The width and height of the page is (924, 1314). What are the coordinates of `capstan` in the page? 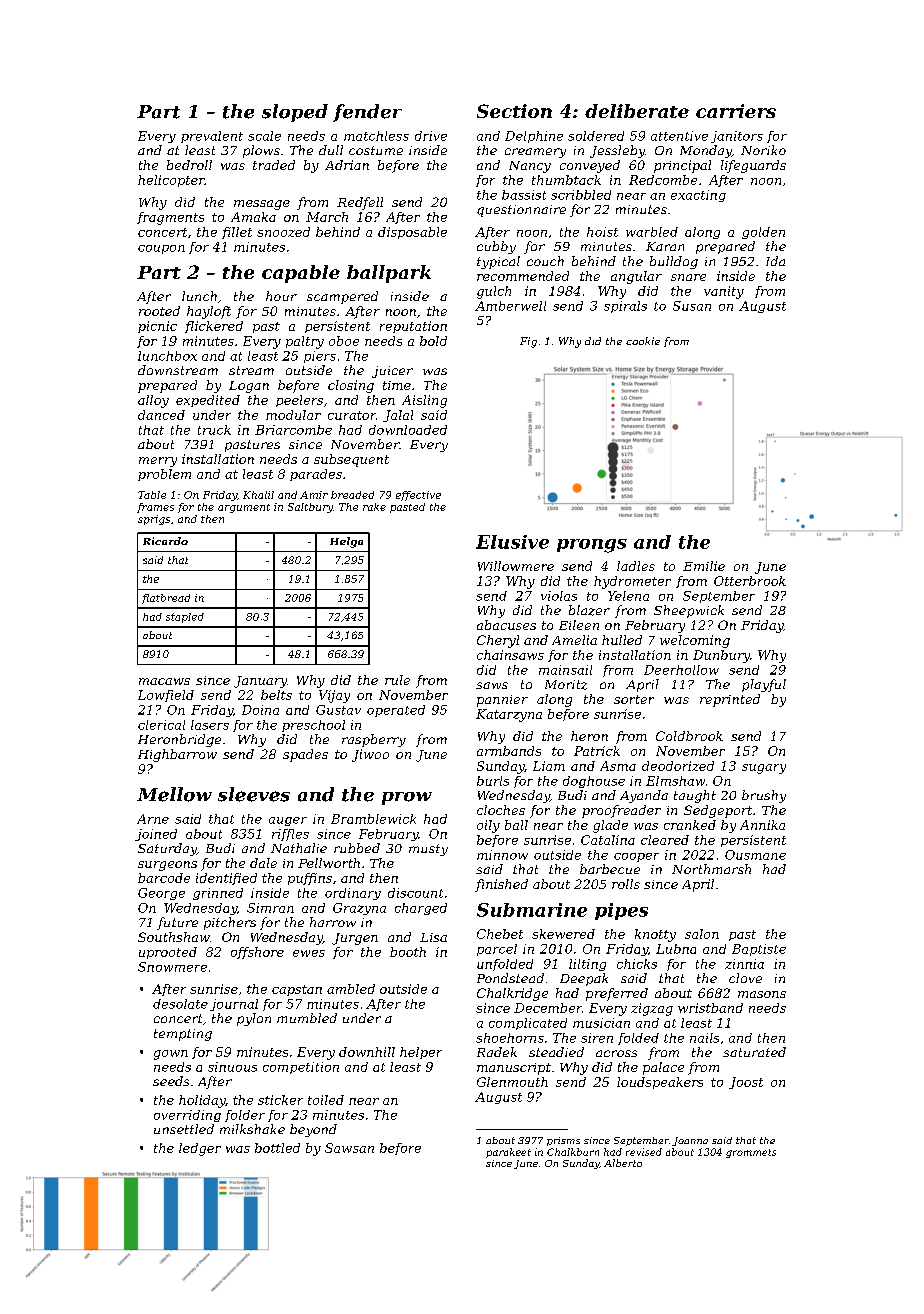 It's located at (297, 990).
